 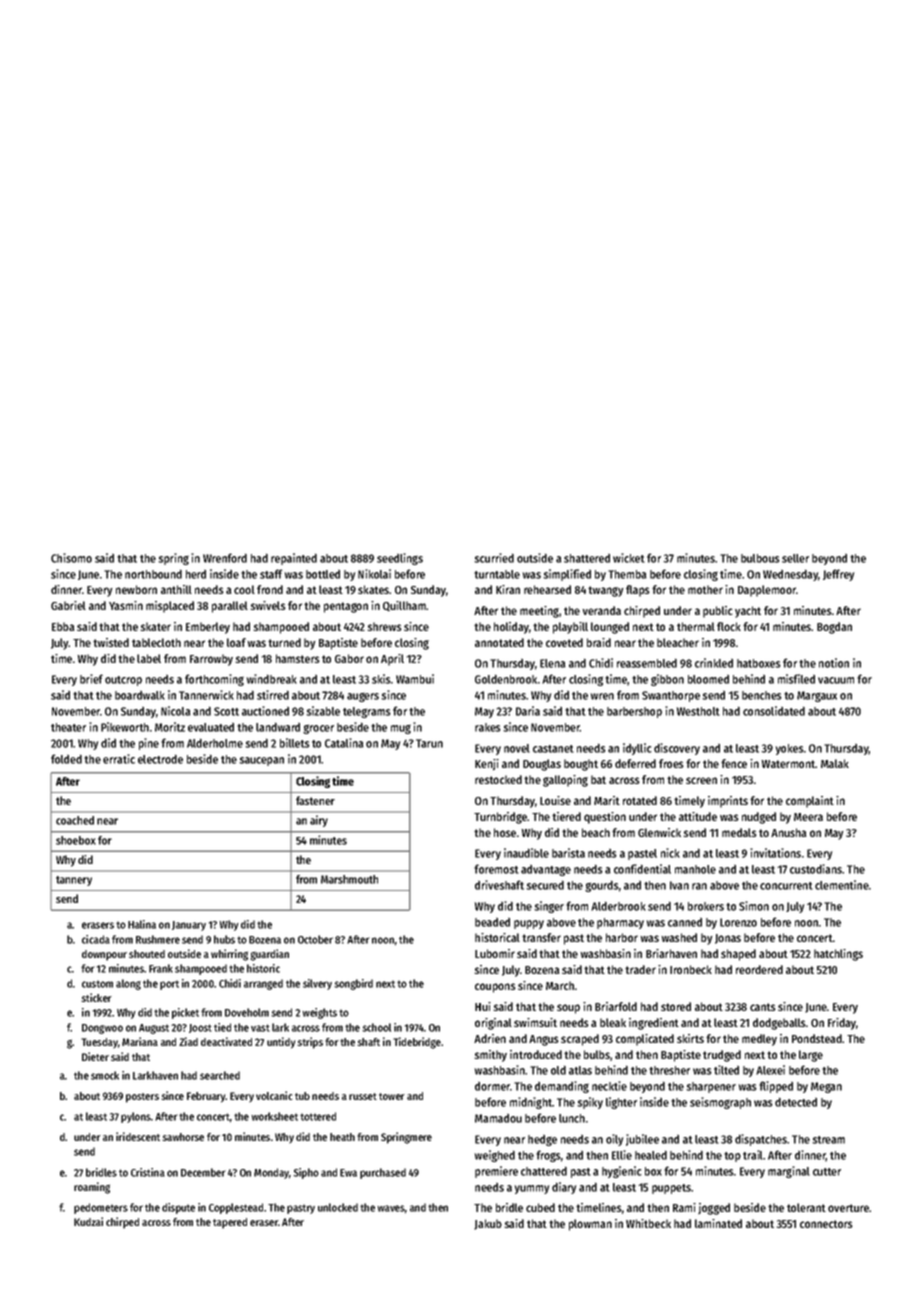 I want to click on reordered, so click(x=759, y=969).
